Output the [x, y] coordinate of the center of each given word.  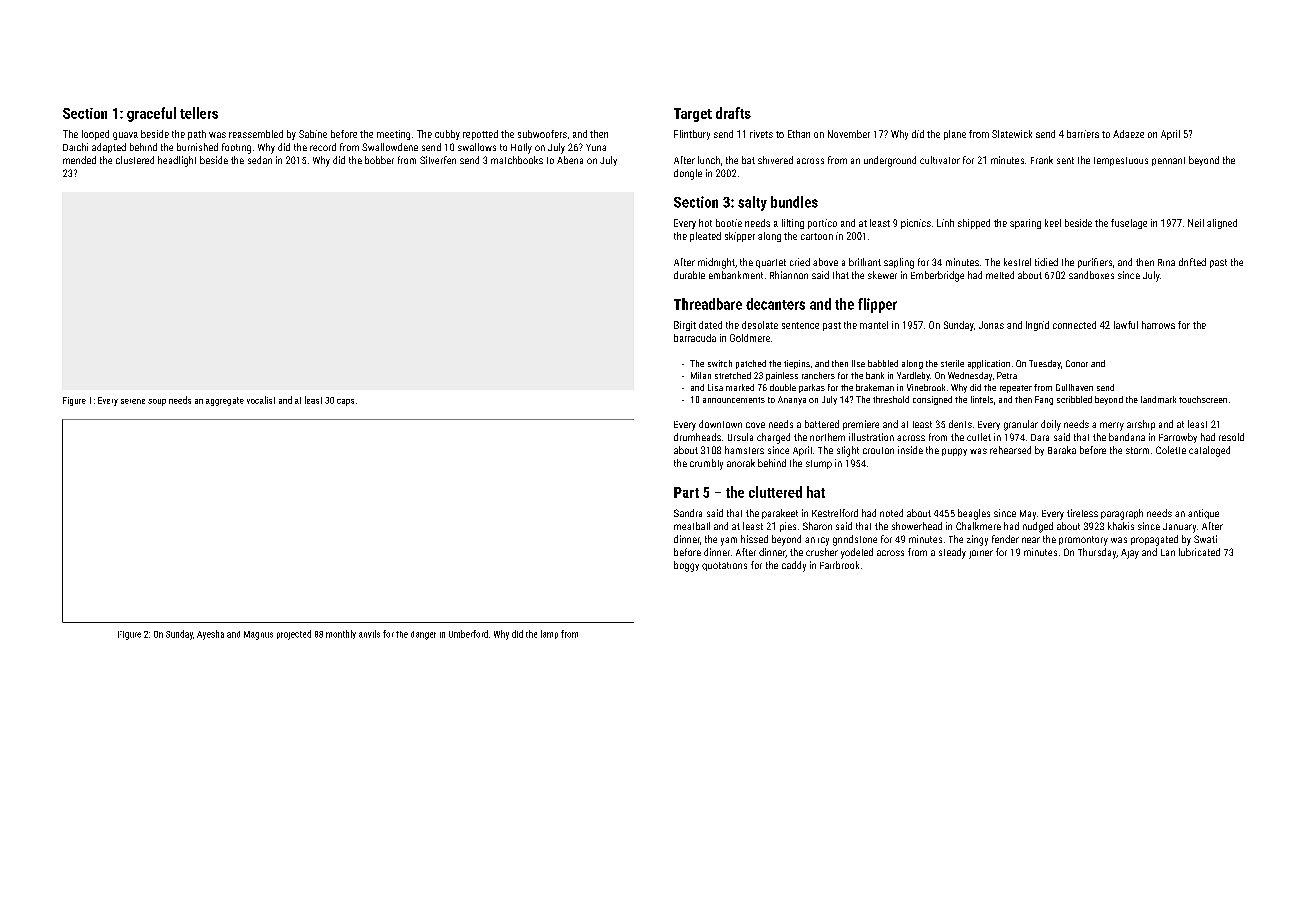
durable [689, 275]
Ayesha [210, 635]
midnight [716, 263]
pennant [1168, 161]
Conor [1077, 363]
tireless [1082, 513]
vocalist [261, 400]
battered [822, 424]
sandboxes [1091, 275]
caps [345, 402]
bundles [794, 202]
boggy [686, 566]
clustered [135, 160]
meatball [692, 526]
